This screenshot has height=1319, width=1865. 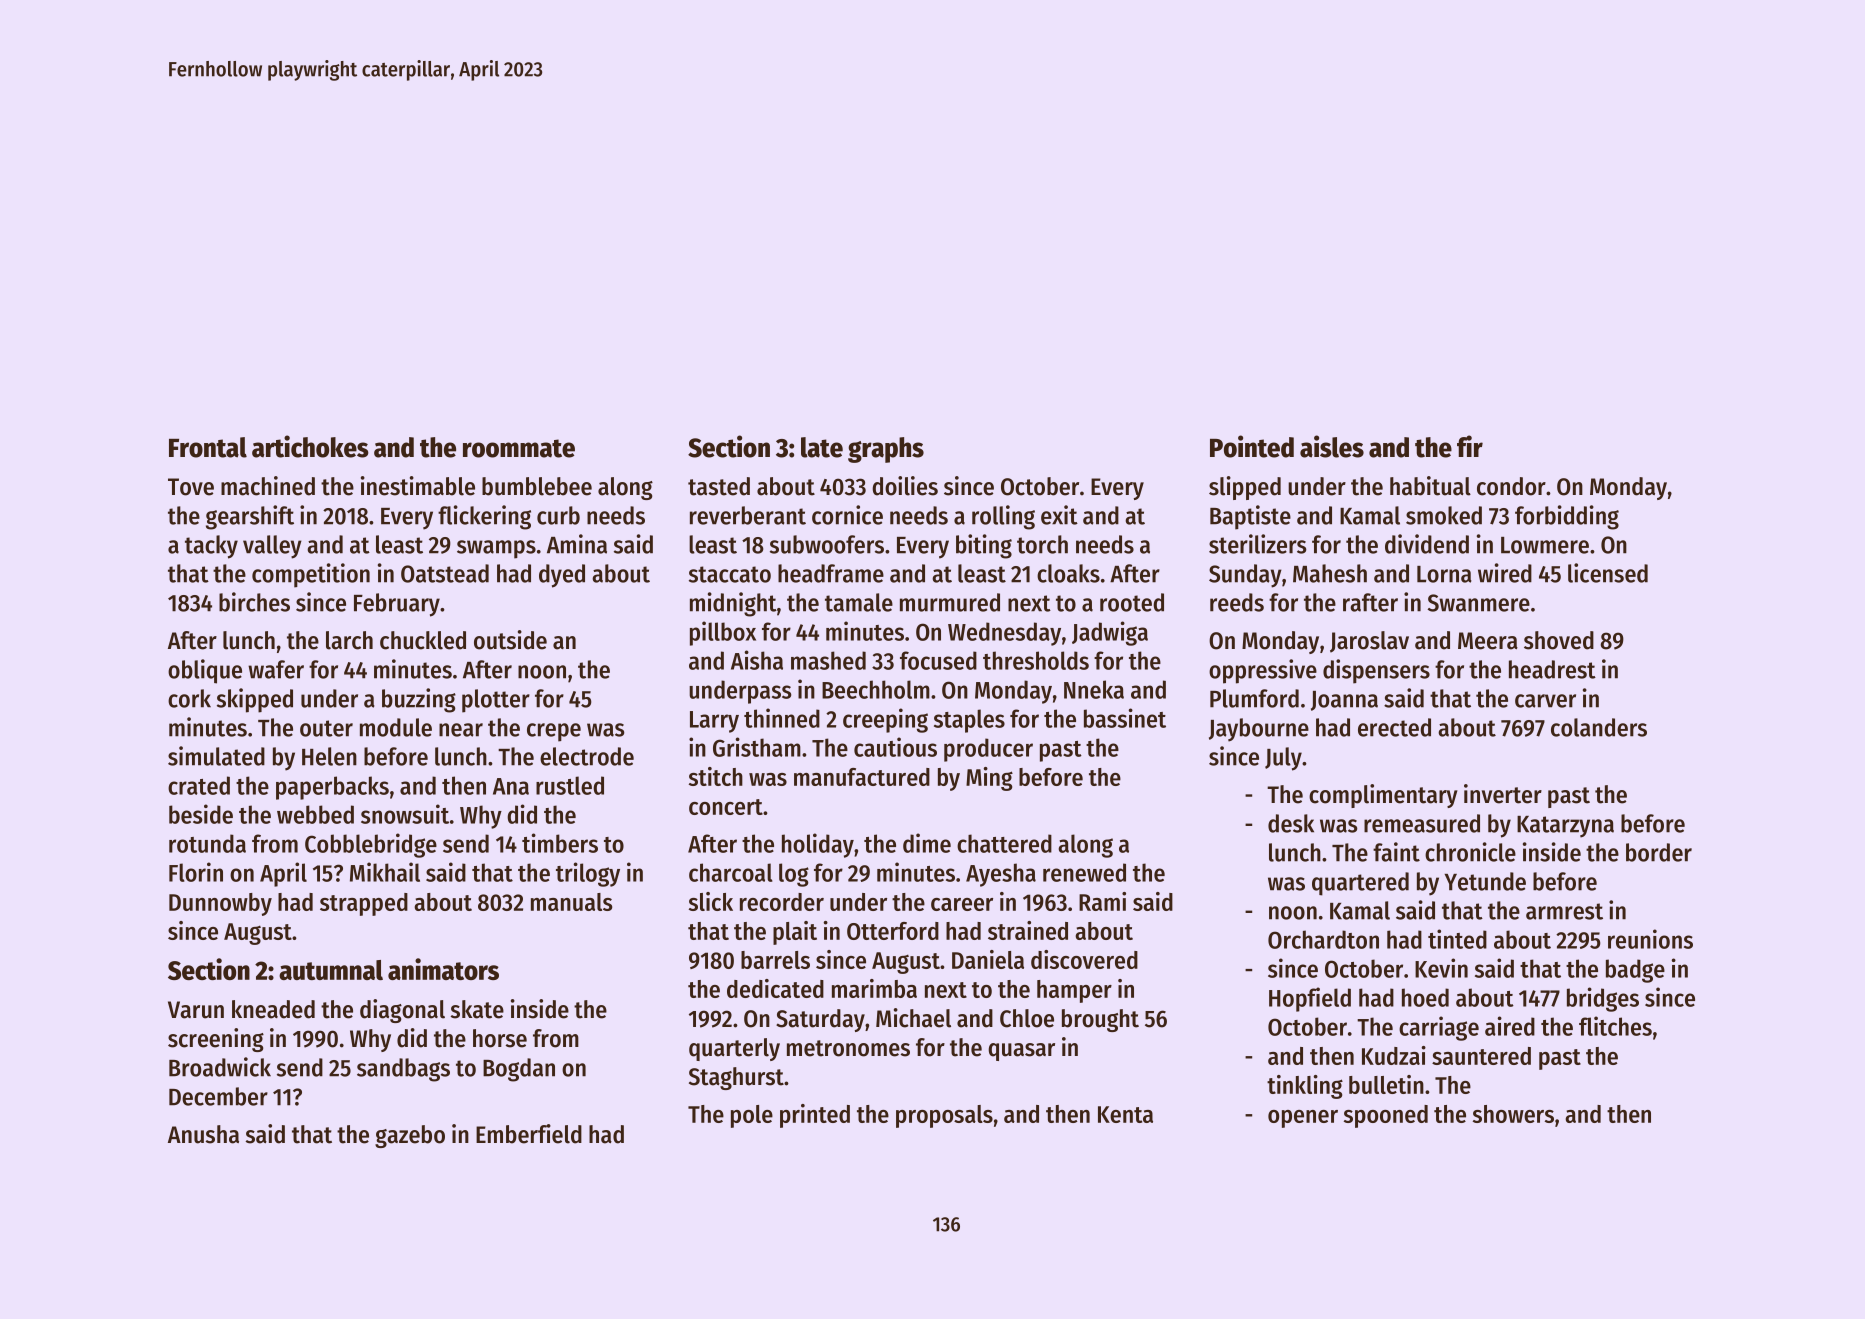 What do you see at coordinates (1513, 1114) in the screenshot?
I see `showers` at bounding box center [1513, 1114].
